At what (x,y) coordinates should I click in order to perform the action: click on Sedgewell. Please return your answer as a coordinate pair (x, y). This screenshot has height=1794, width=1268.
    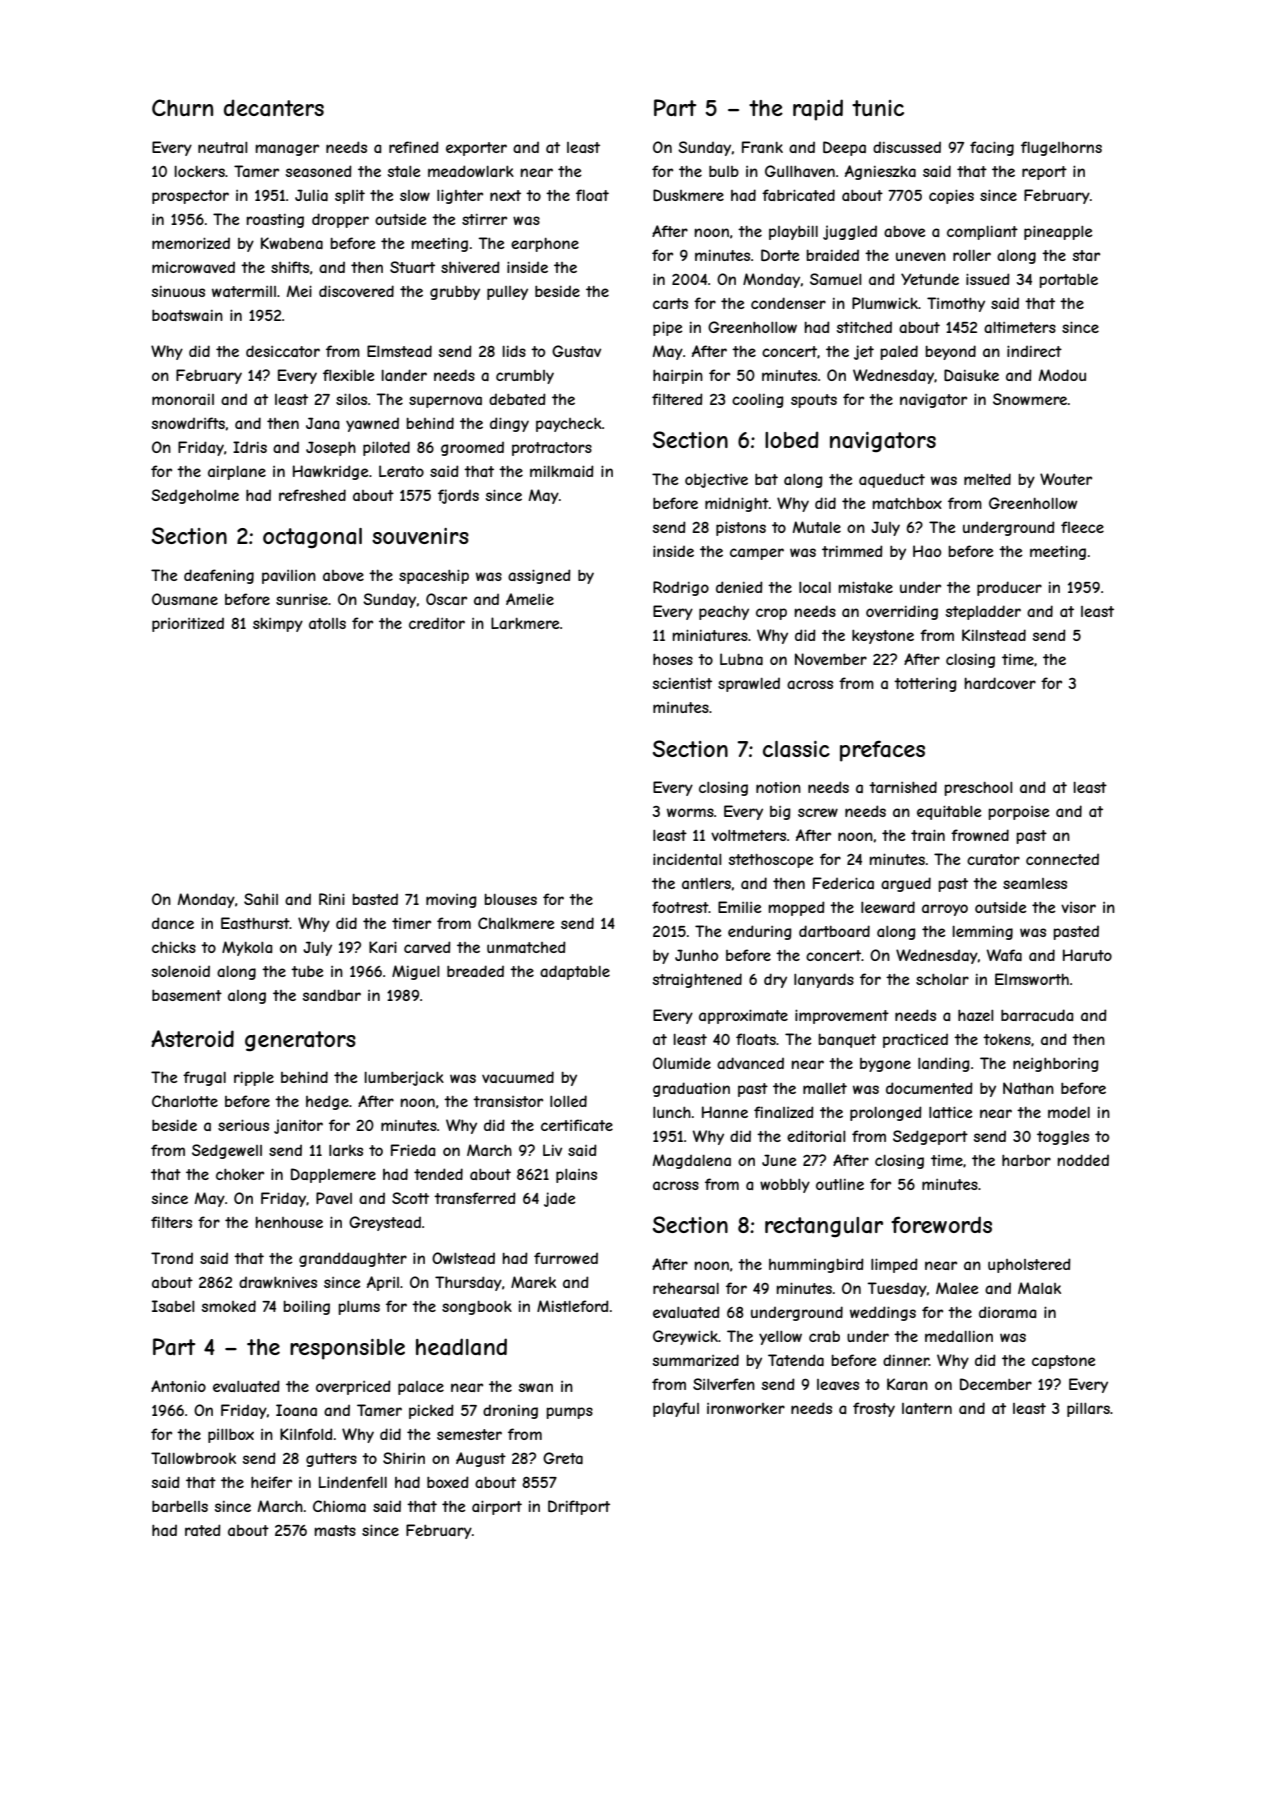
    Looking at the image, I should click on (227, 1151).
